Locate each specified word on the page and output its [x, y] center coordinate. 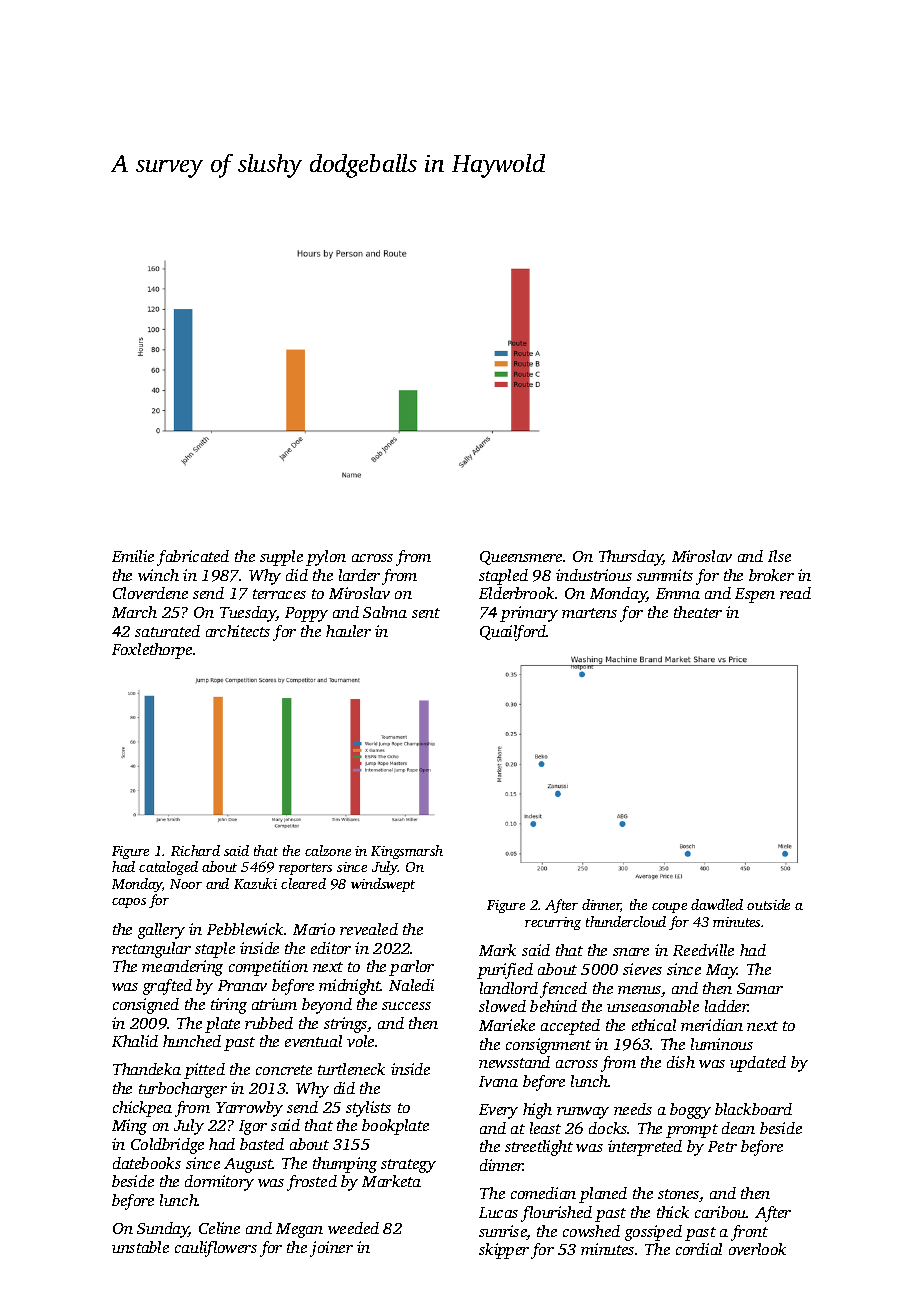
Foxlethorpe [152, 651]
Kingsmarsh [407, 852]
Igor [253, 1127]
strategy [408, 1166]
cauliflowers [216, 1249]
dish [681, 1062]
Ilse [779, 556]
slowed [502, 1006]
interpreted [645, 1148]
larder [359, 575]
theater [698, 612]
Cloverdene [150, 593]
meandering [182, 968]
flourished [556, 1214]
